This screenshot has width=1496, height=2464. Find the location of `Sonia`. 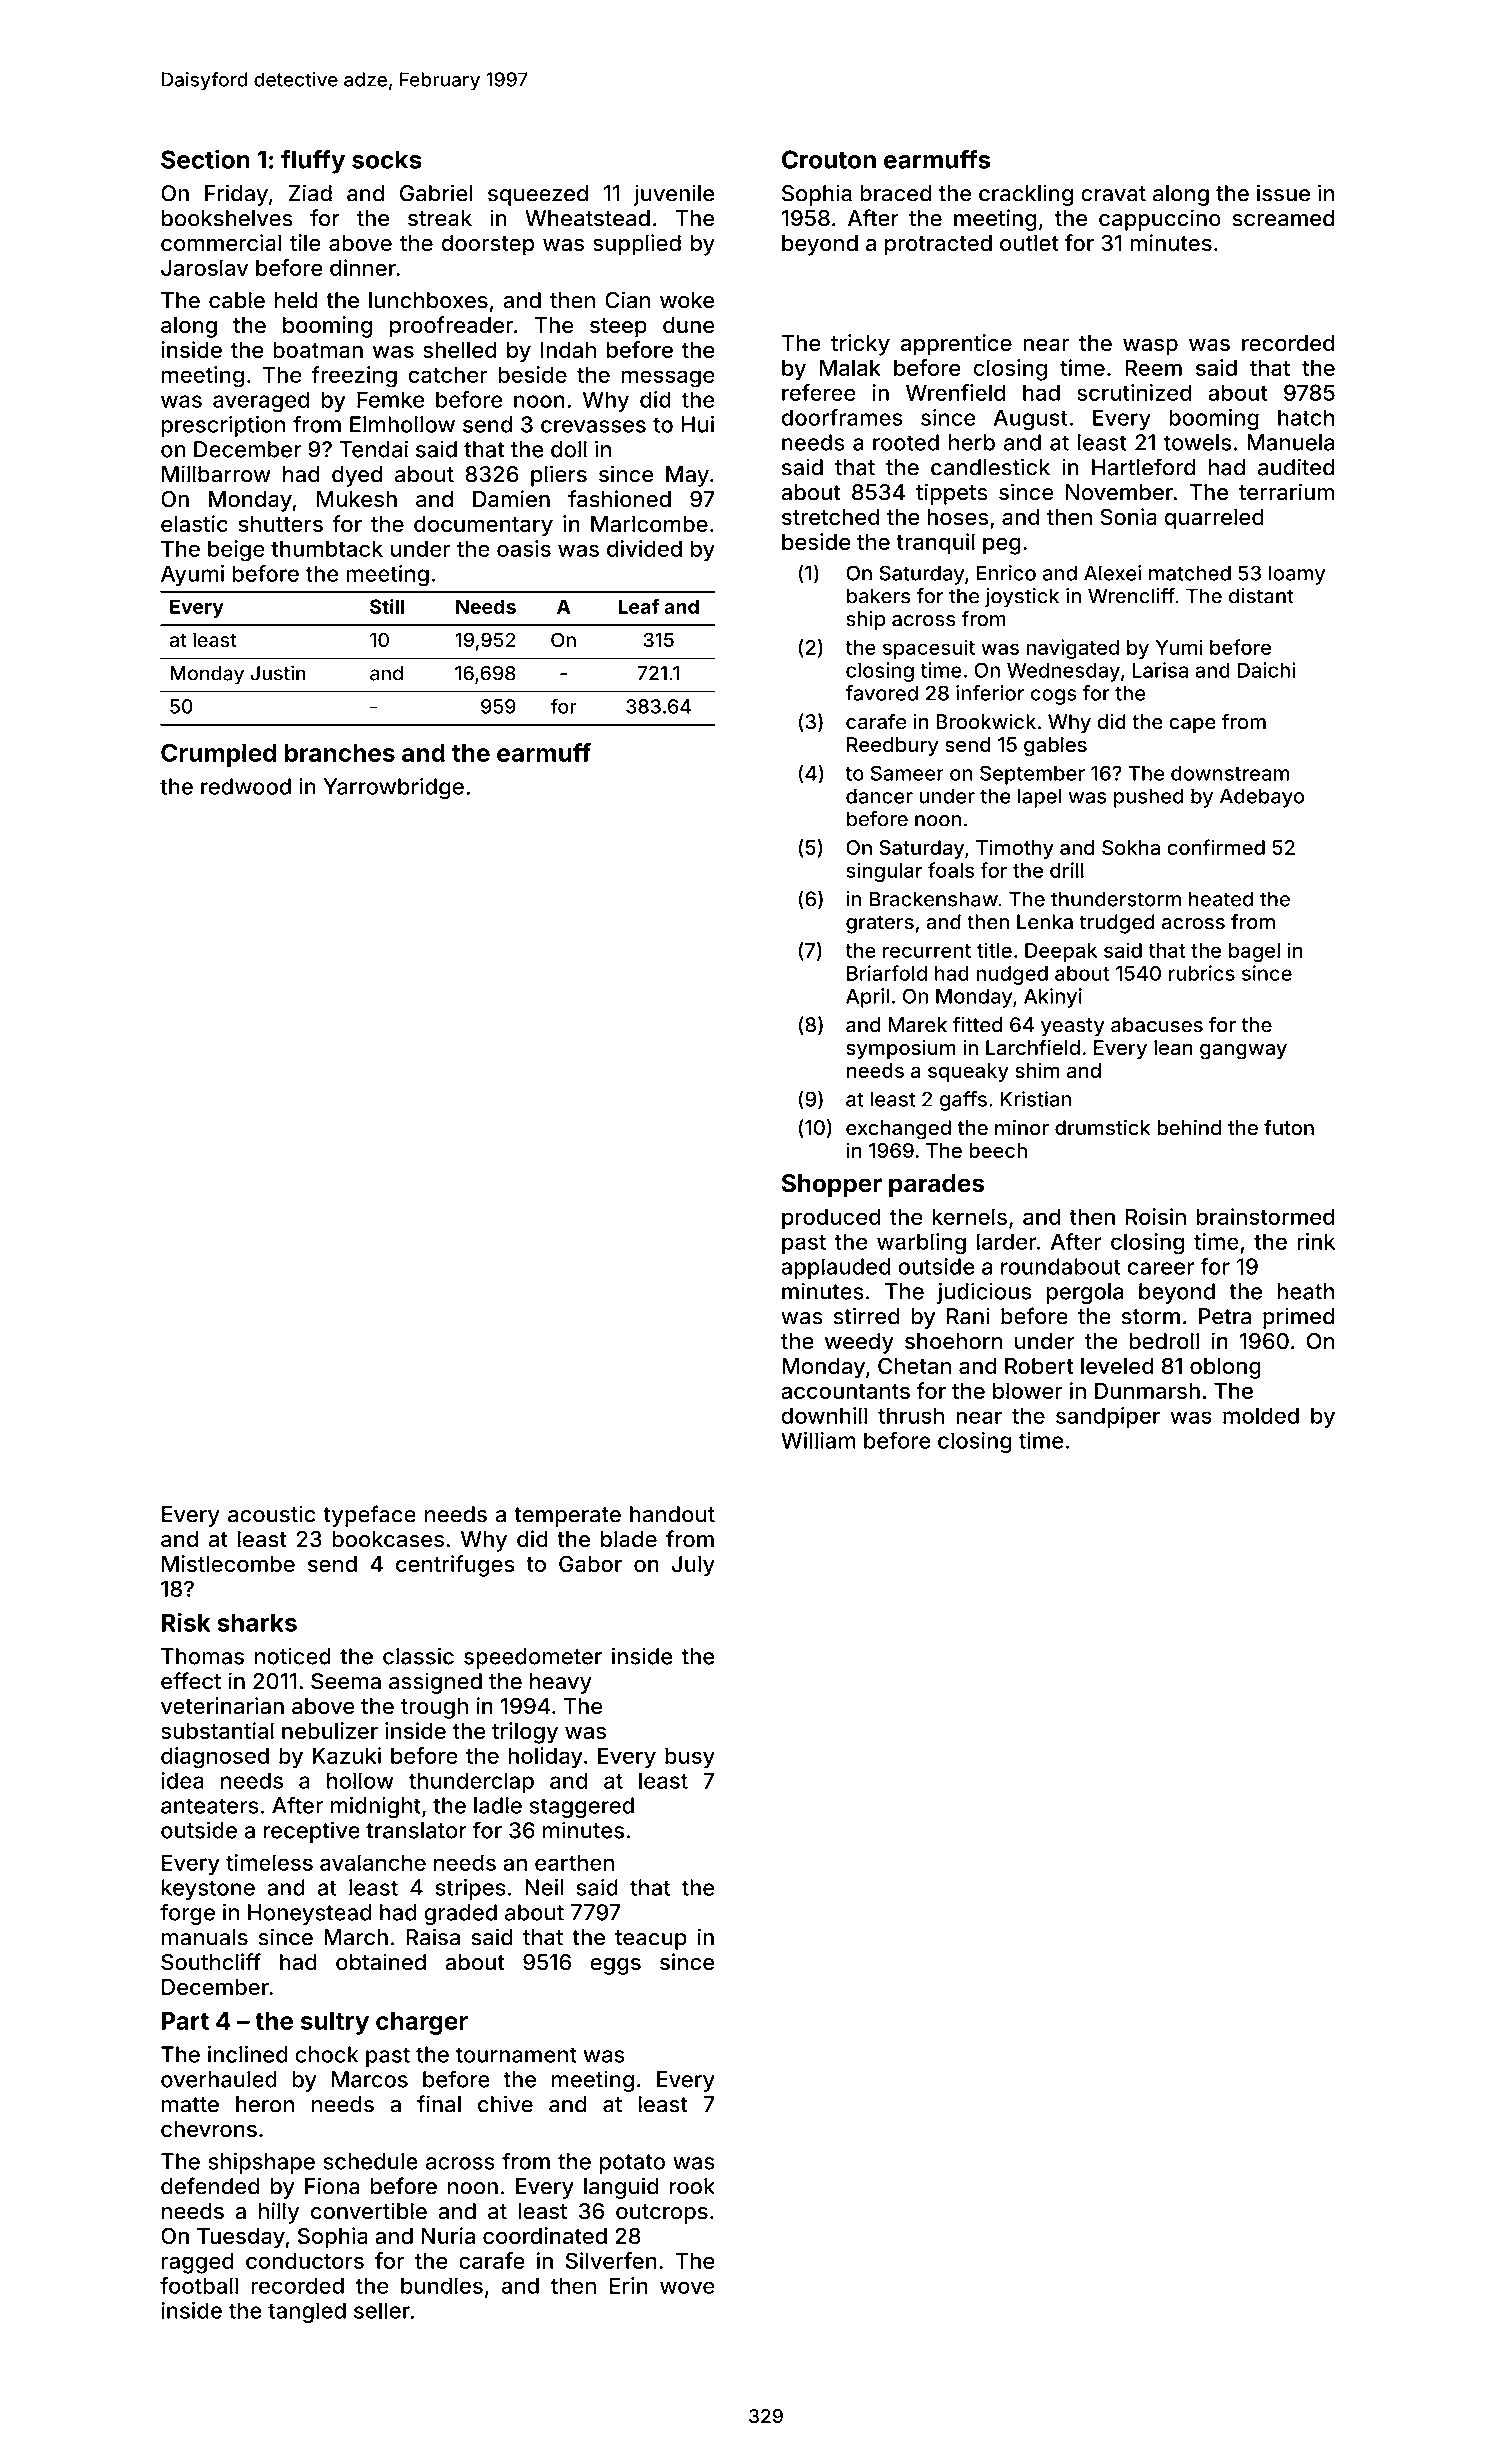

Sonia is located at coordinates (1128, 517).
